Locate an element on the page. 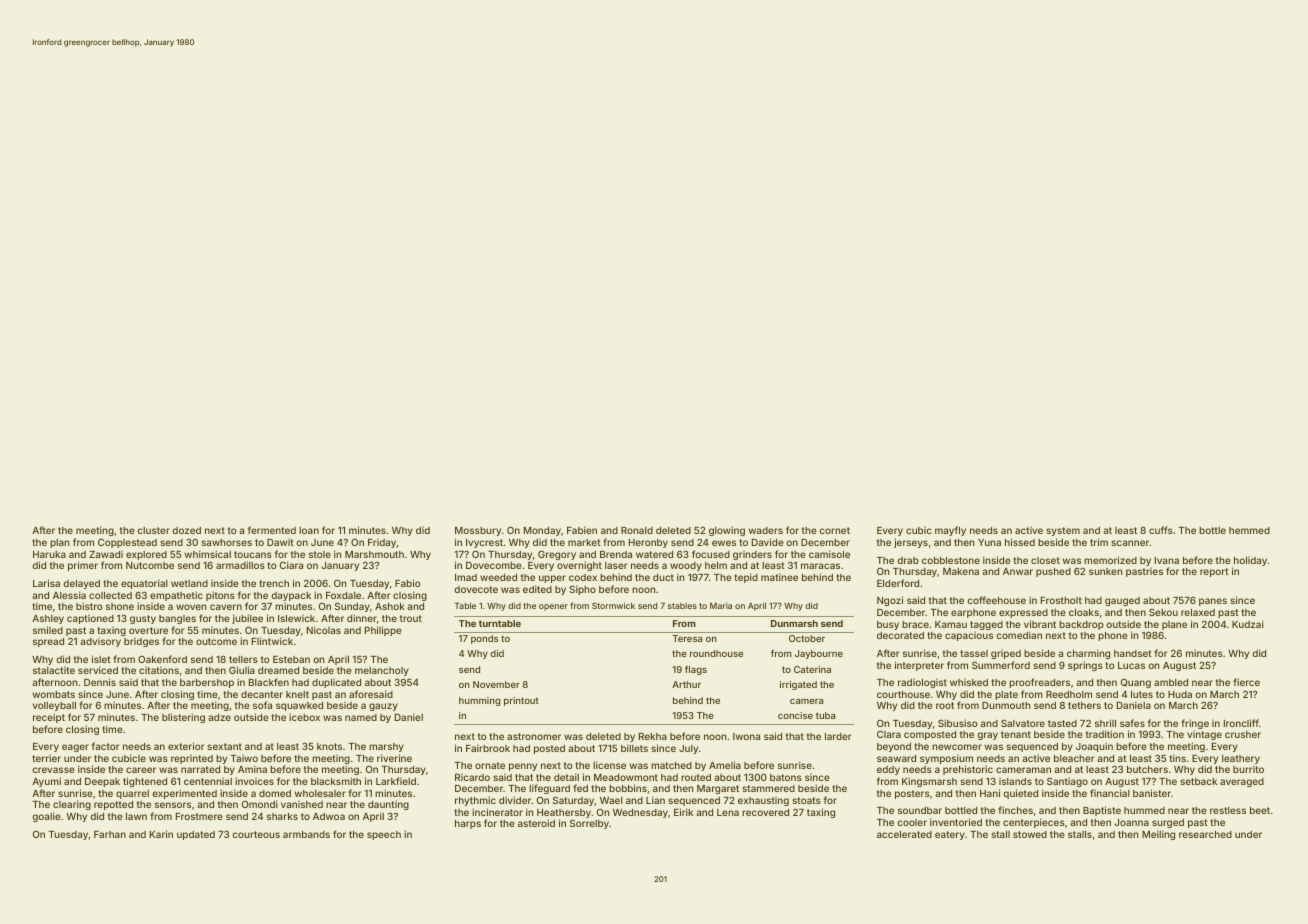  Davide is located at coordinates (768, 542).
